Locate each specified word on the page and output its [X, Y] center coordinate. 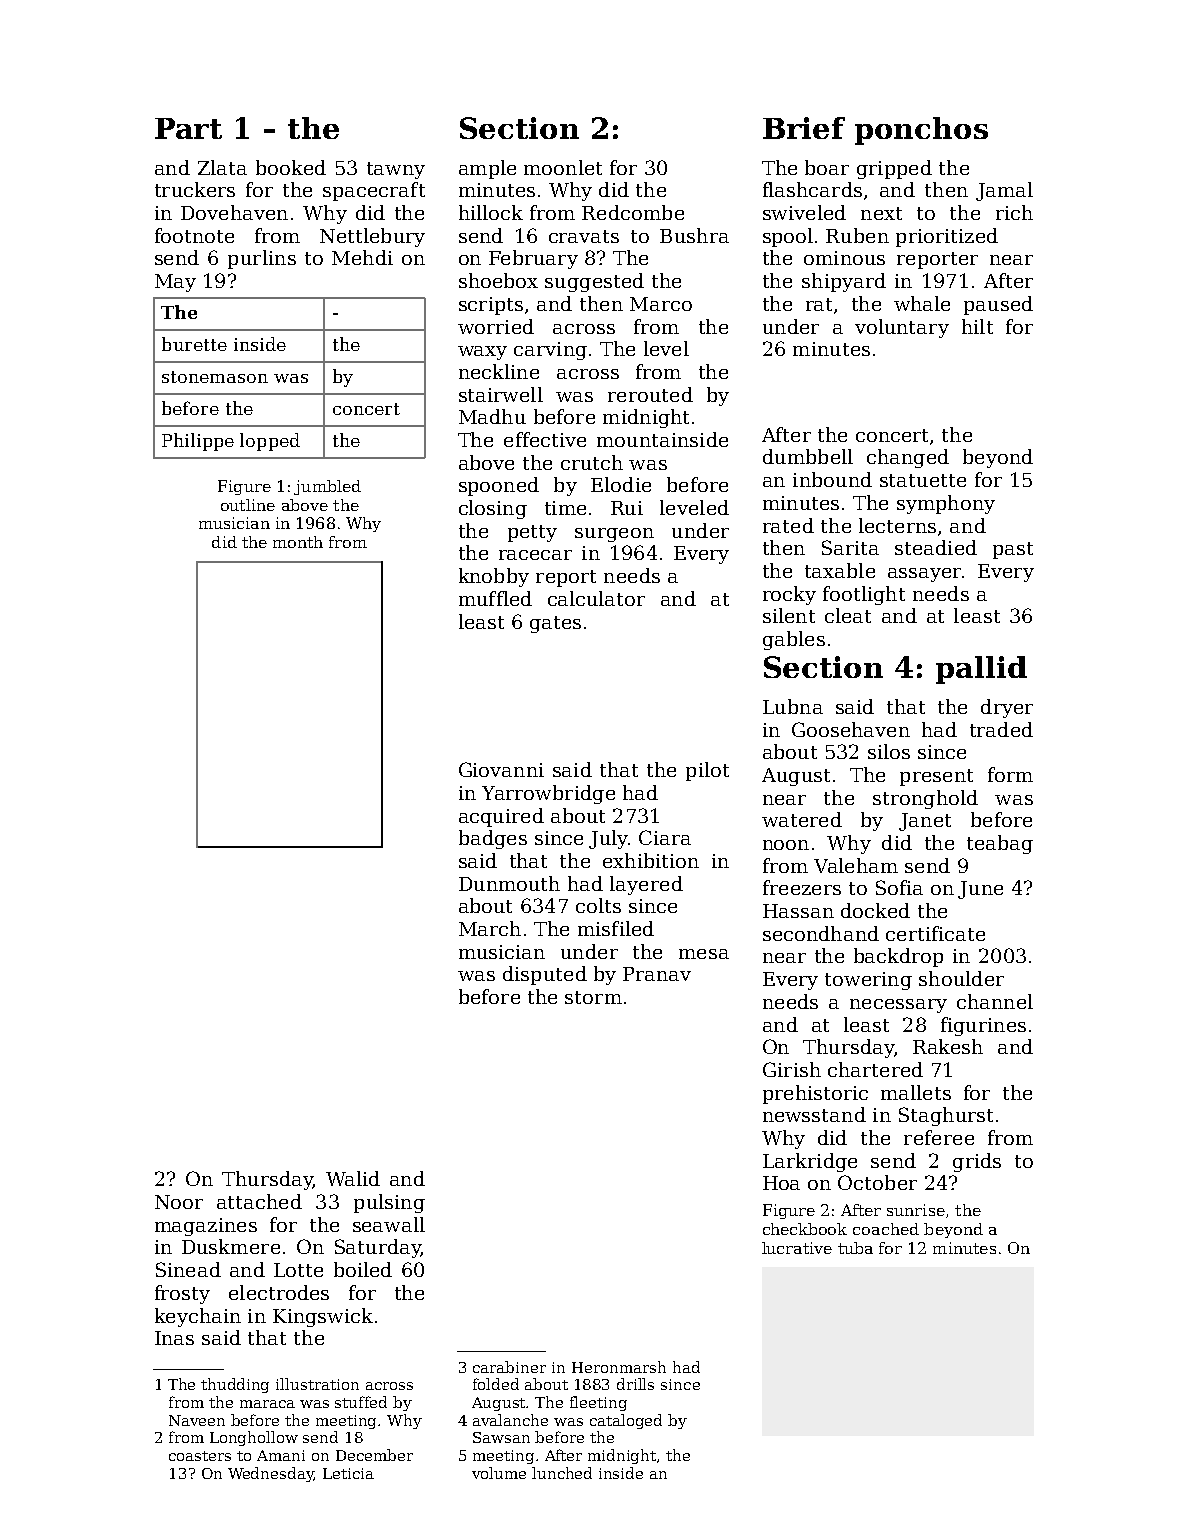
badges [493, 839]
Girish [792, 1069]
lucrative [797, 1248]
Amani [281, 1455]
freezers [802, 887]
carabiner [509, 1367]
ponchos [921, 131]
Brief [804, 128]
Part [188, 128]
